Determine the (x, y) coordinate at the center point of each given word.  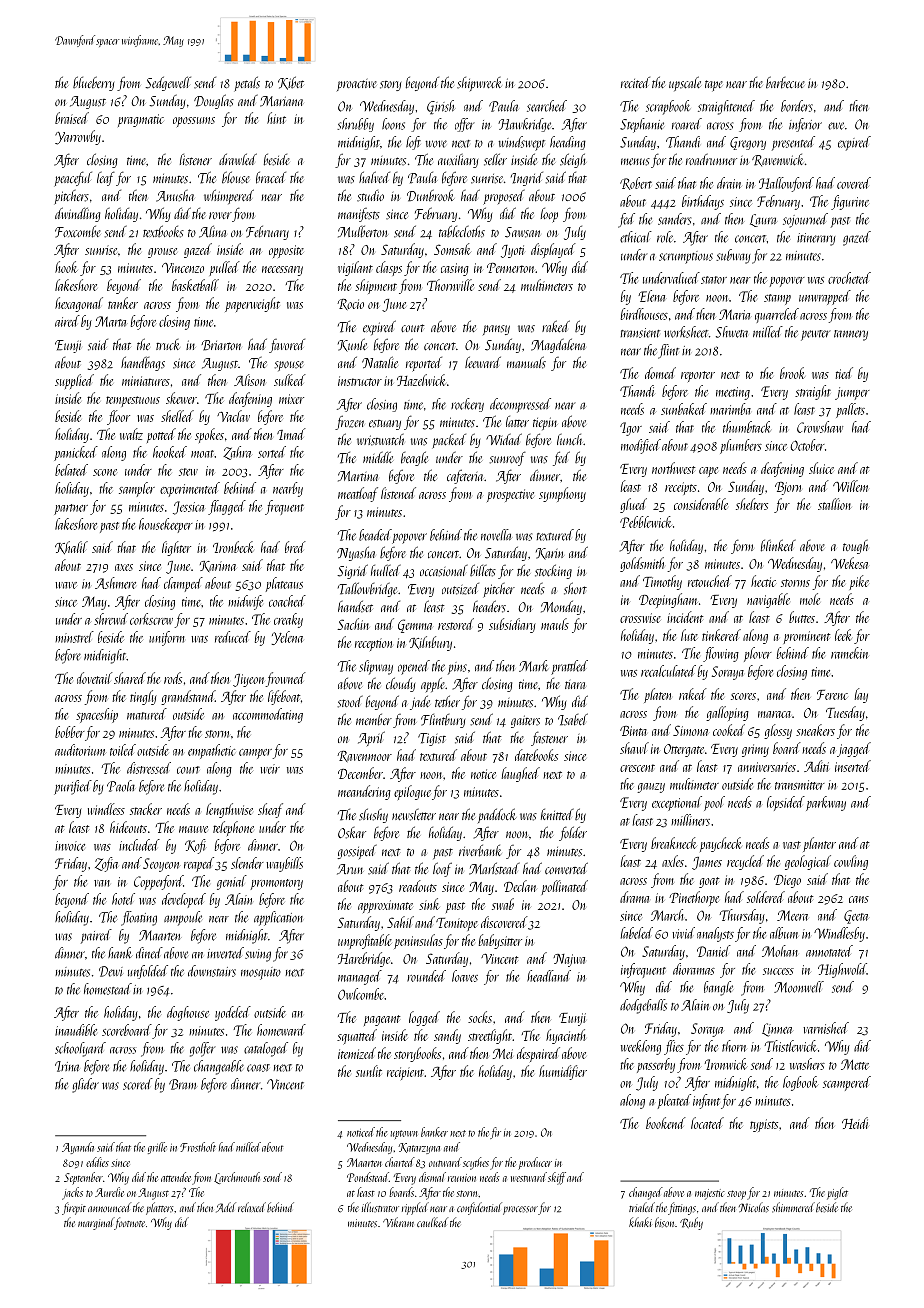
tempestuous (133, 401)
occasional (444, 571)
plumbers (741, 446)
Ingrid (527, 179)
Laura (763, 220)
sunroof (508, 458)
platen (658, 695)
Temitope (457, 924)
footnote (129, 1223)
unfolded (148, 972)
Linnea (777, 1030)
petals (247, 84)
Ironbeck (233, 547)
